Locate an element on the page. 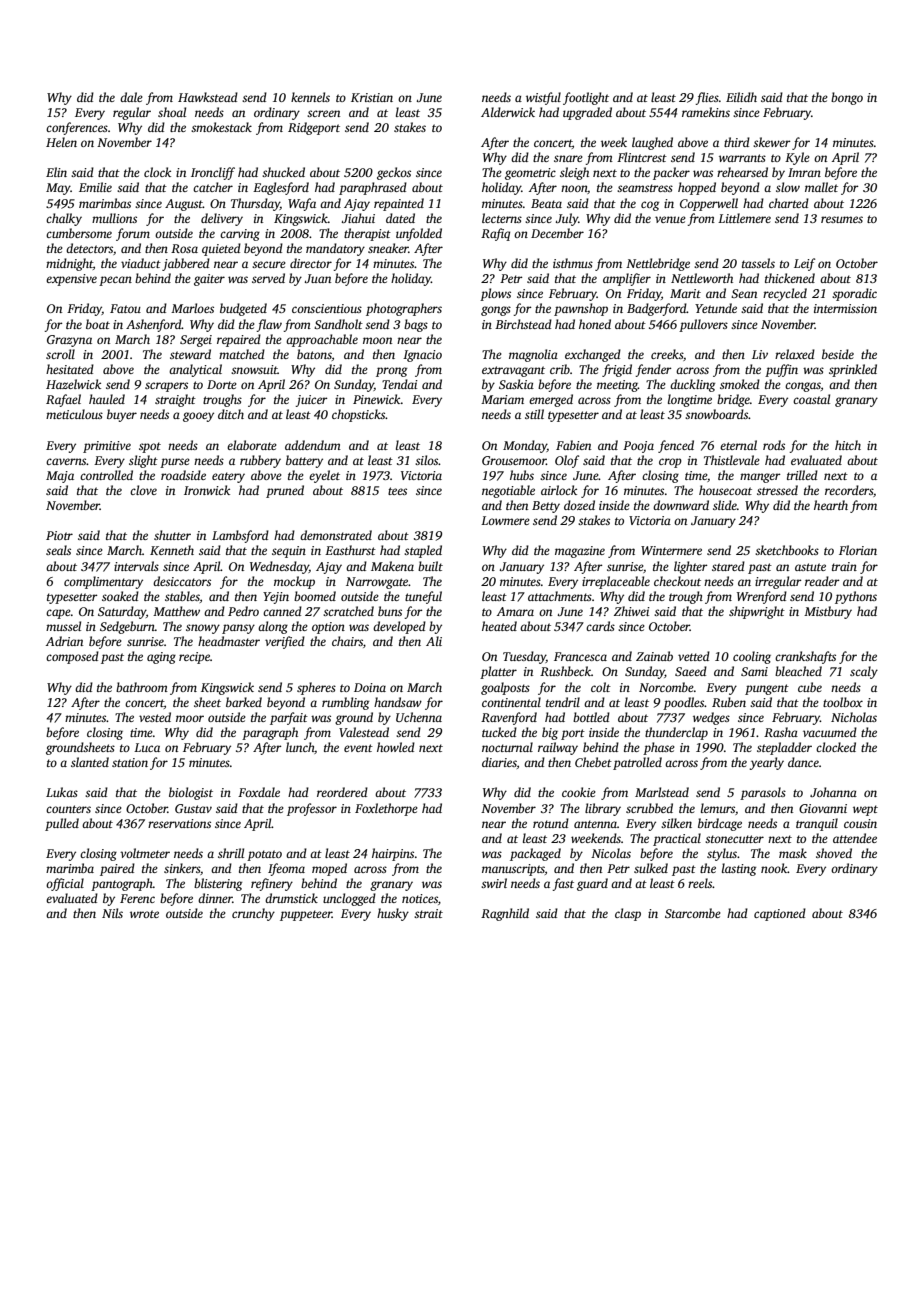 This page has width=924, height=1308. beside is located at coordinates (838, 354).
